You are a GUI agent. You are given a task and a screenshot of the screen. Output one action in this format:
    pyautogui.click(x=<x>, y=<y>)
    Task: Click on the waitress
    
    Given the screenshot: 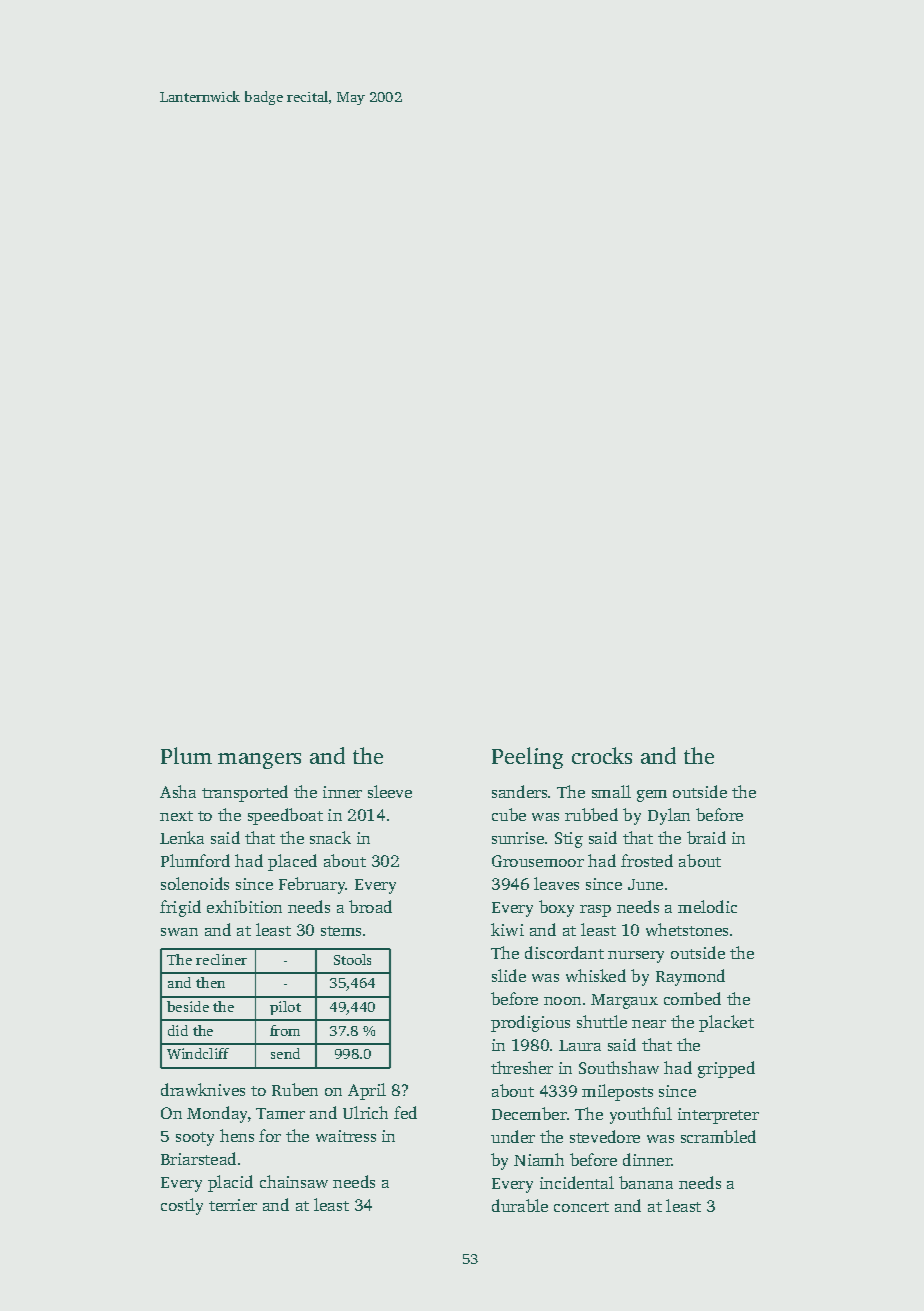 What is the action you would take?
    pyautogui.click(x=346, y=1136)
